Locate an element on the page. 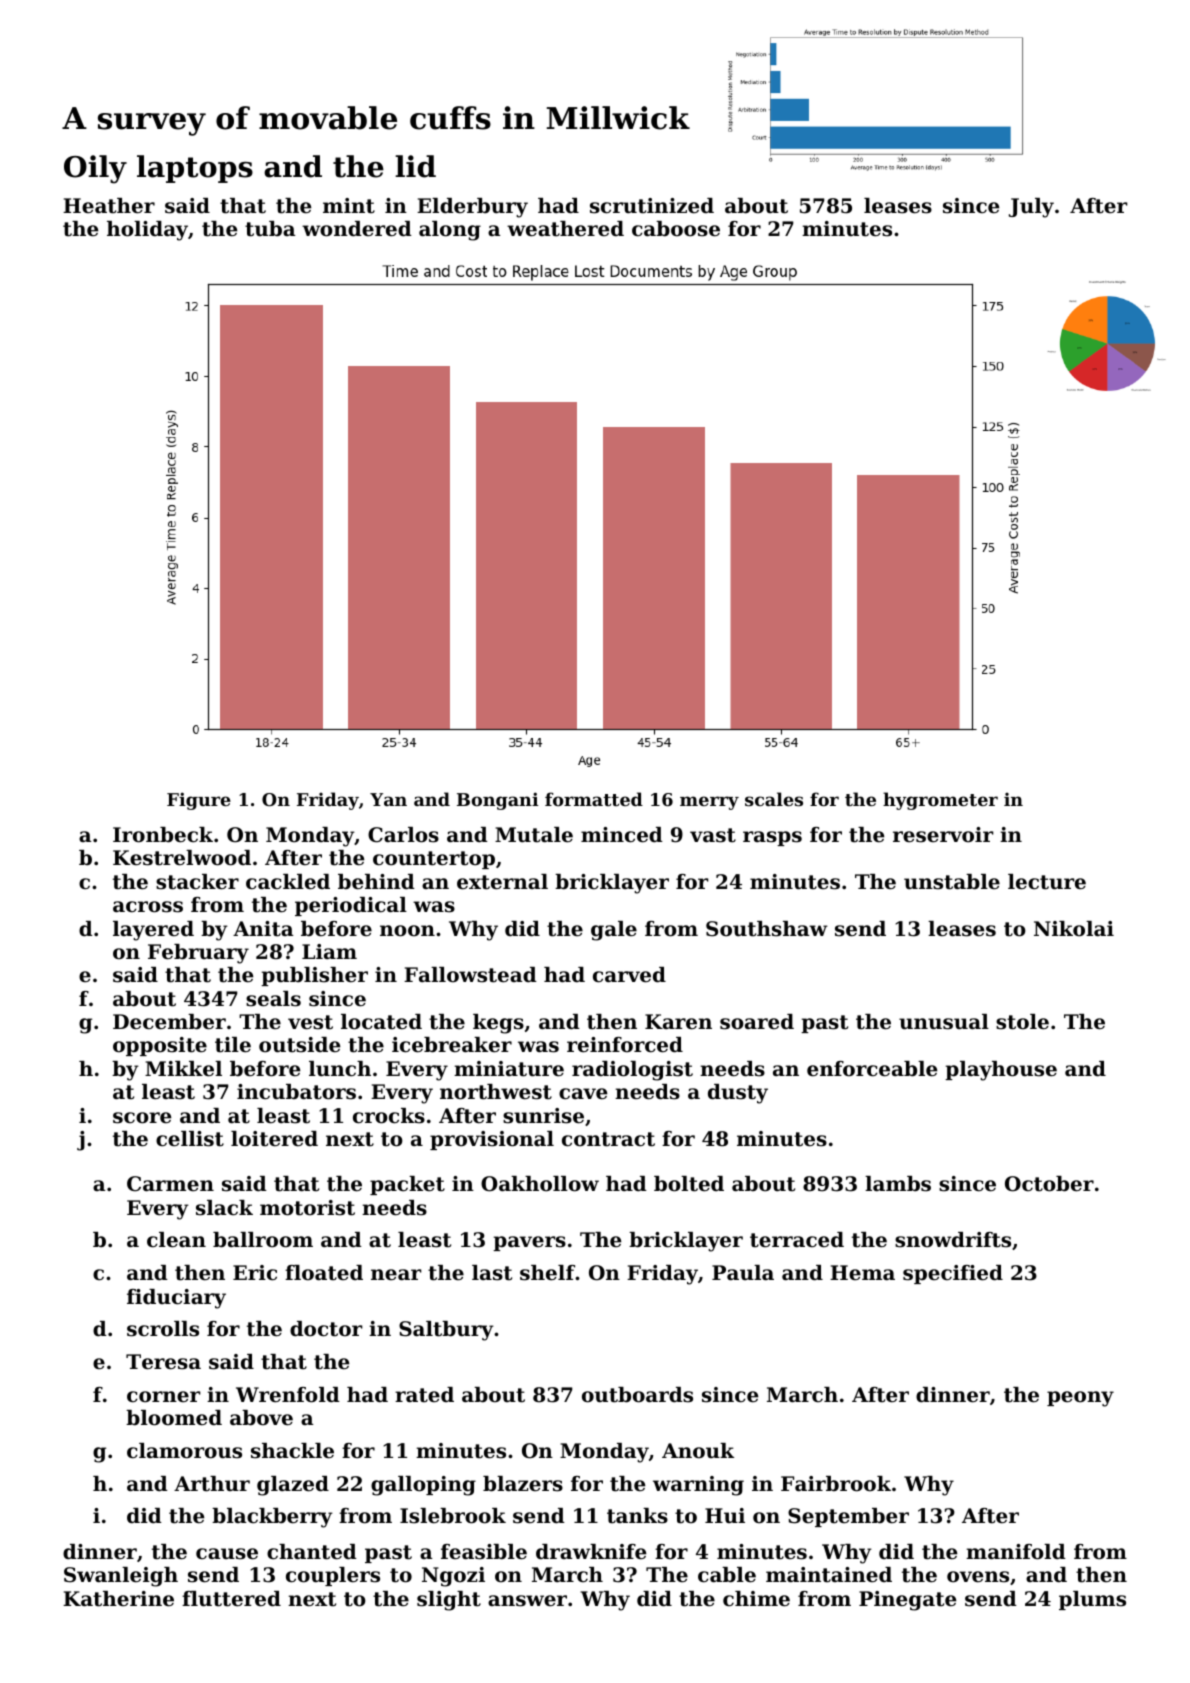 Image resolution: width=1190 pixels, height=1683 pixels. Hui is located at coordinates (725, 1515).
